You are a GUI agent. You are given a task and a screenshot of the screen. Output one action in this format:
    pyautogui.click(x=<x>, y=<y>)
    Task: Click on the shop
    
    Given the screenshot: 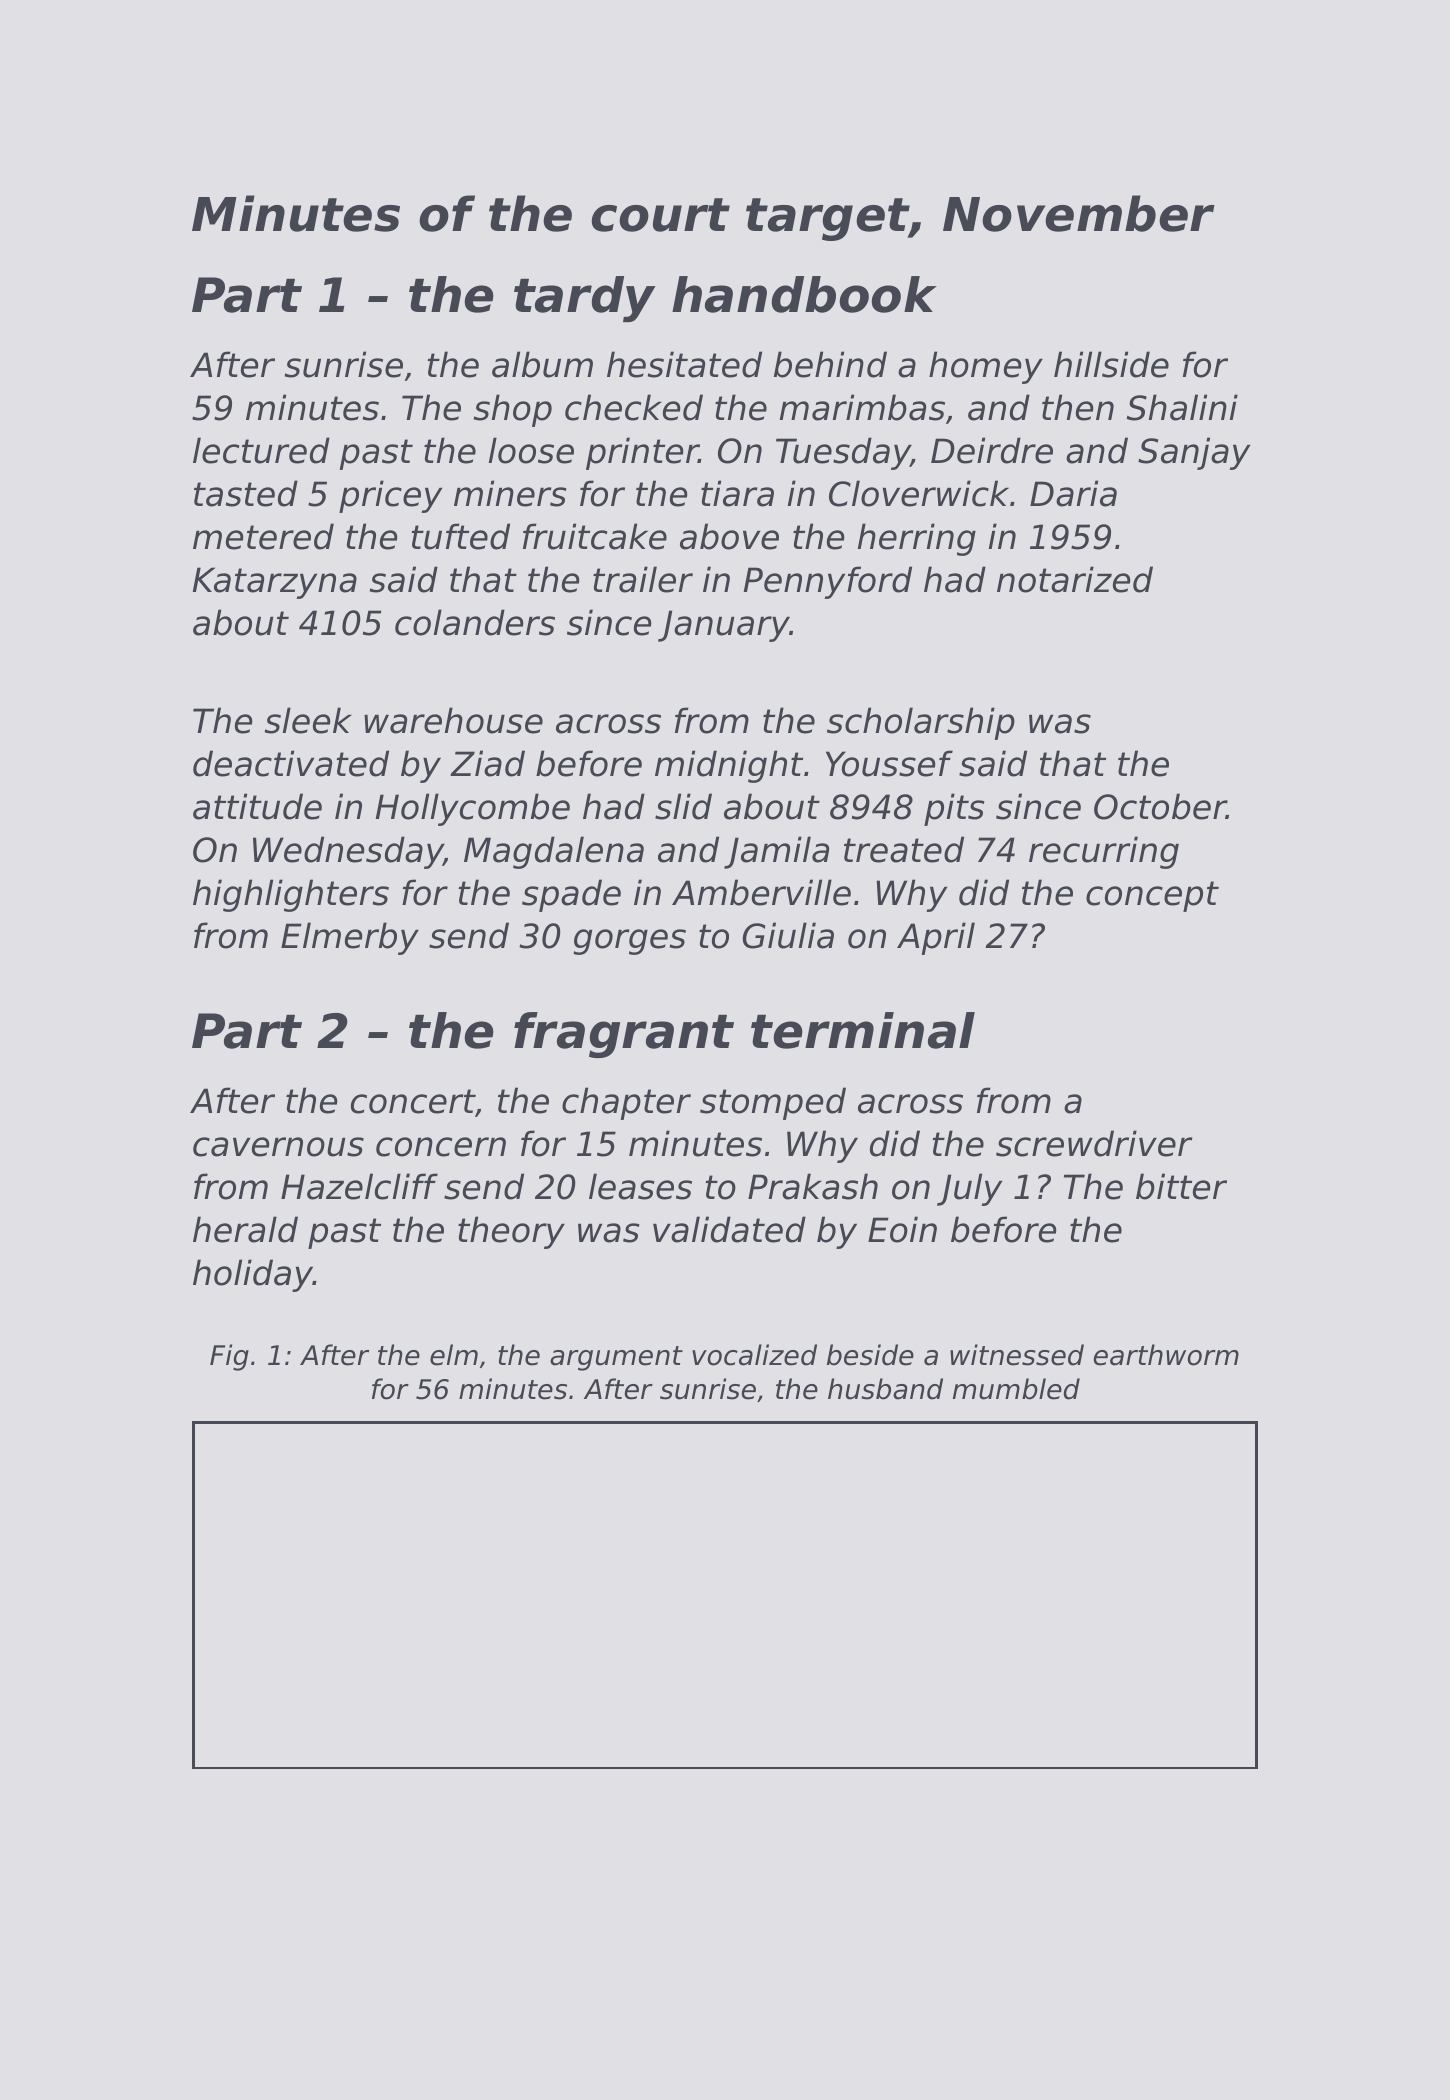 What is the action you would take?
    pyautogui.click(x=513, y=410)
